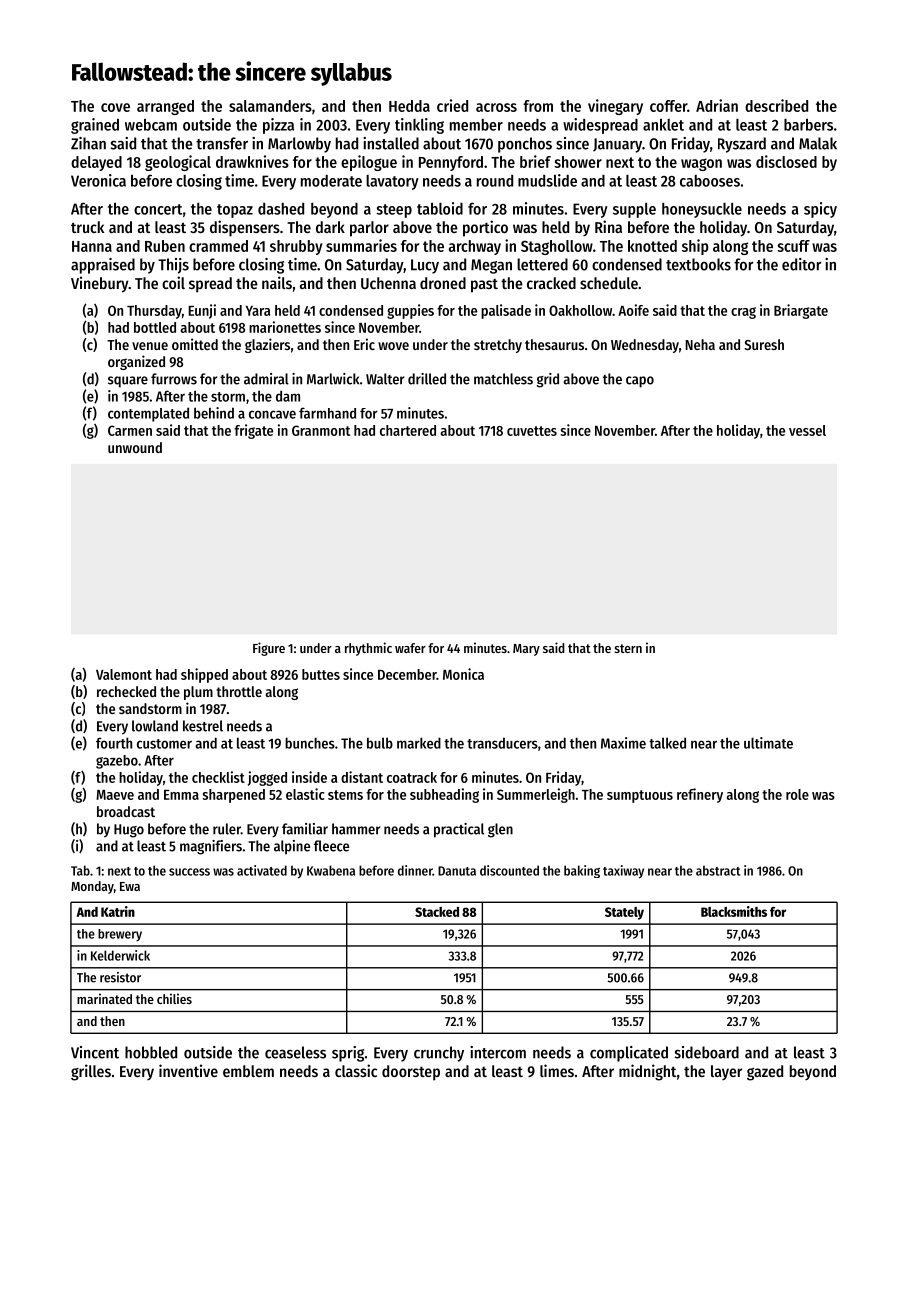 The image size is (908, 1316). What do you see at coordinates (331, 870) in the screenshot?
I see `Kwabena` at bounding box center [331, 870].
